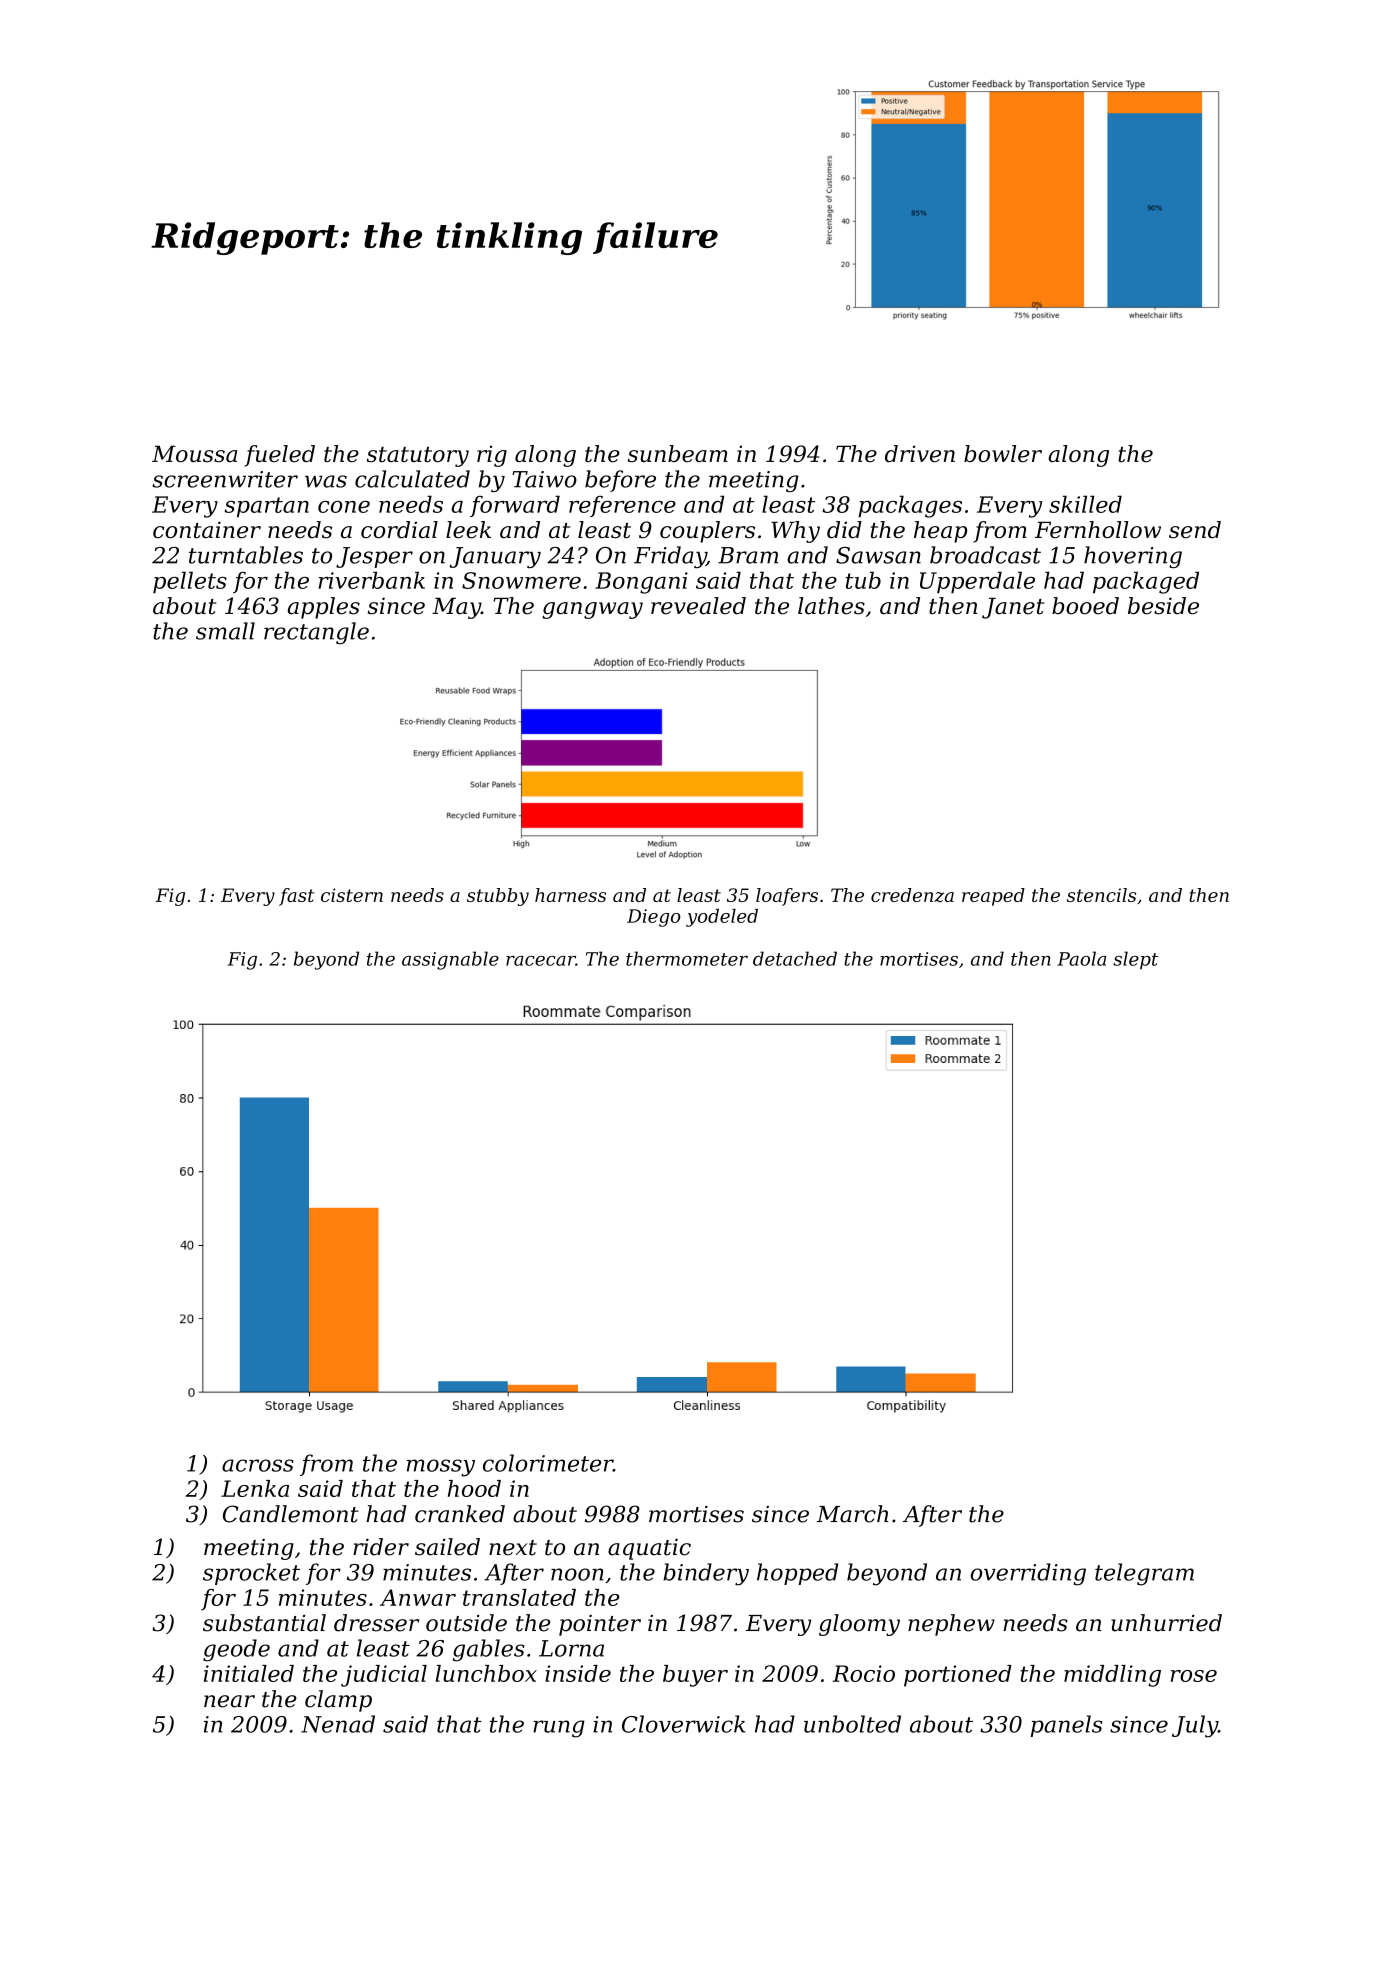 This document has width=1386, height=1969. What do you see at coordinates (316, 633) in the document?
I see `rectangle` at bounding box center [316, 633].
